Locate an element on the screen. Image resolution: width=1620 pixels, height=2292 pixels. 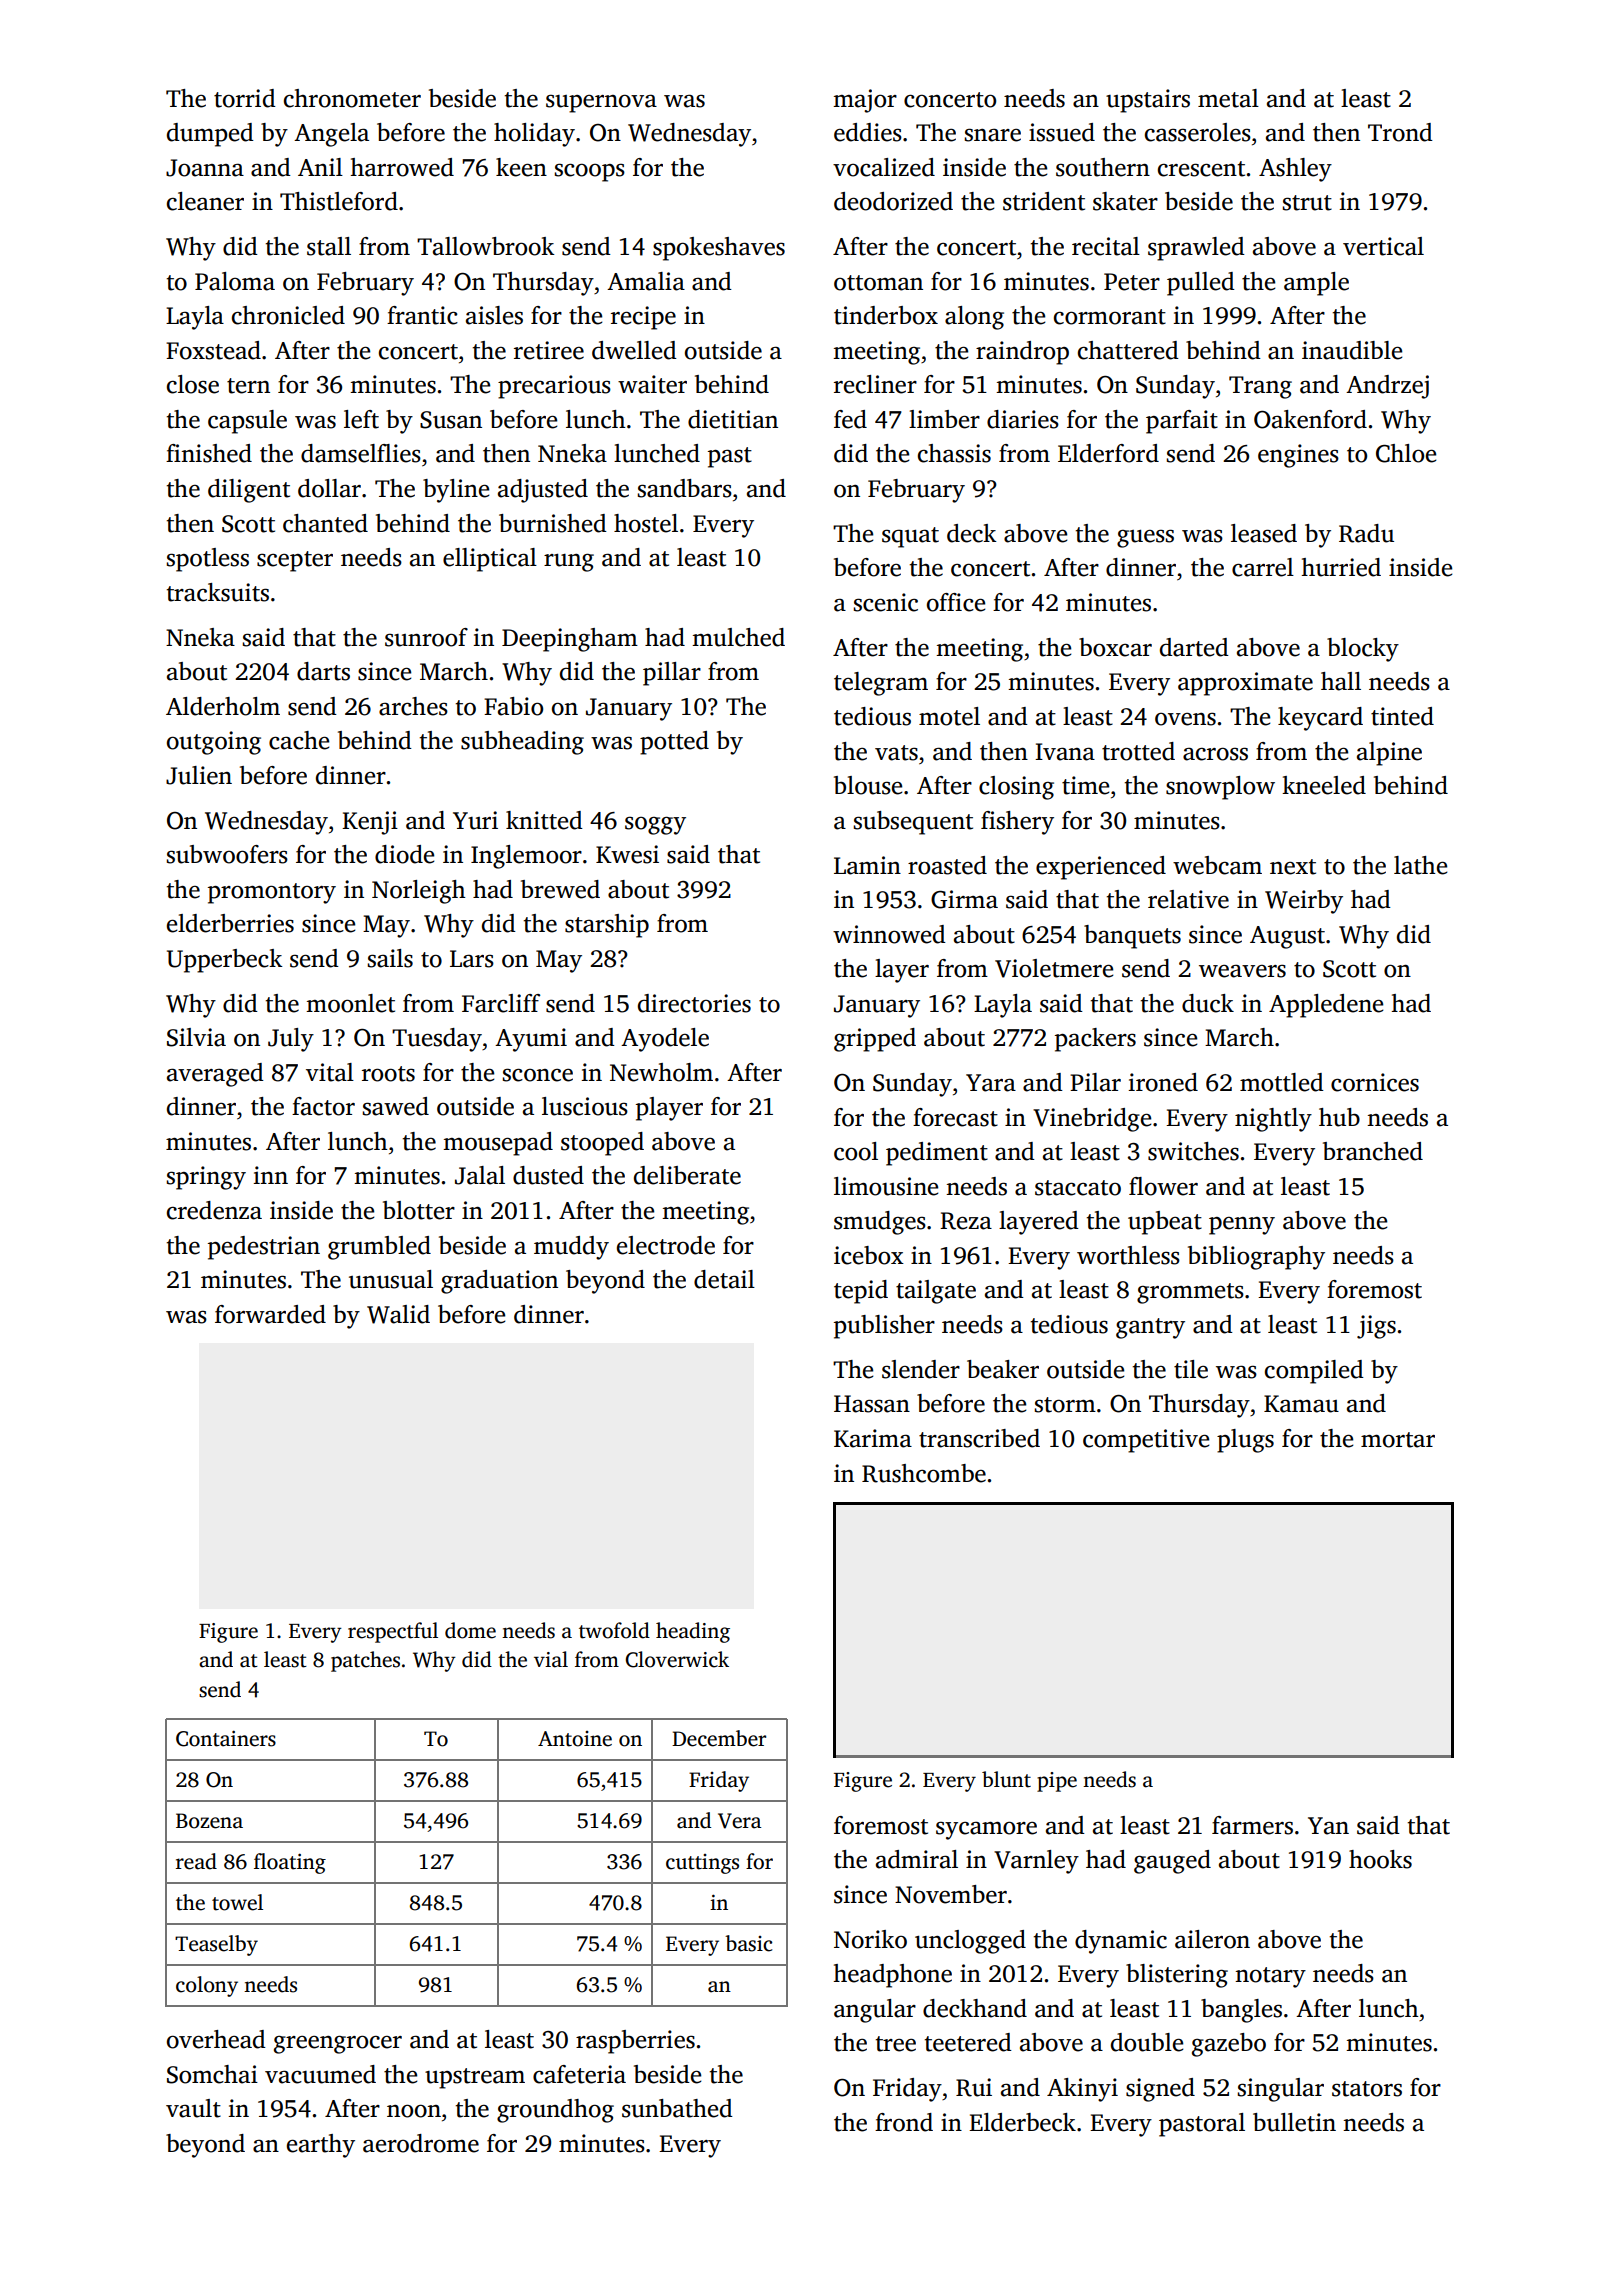
metal is located at coordinates (1228, 98).
